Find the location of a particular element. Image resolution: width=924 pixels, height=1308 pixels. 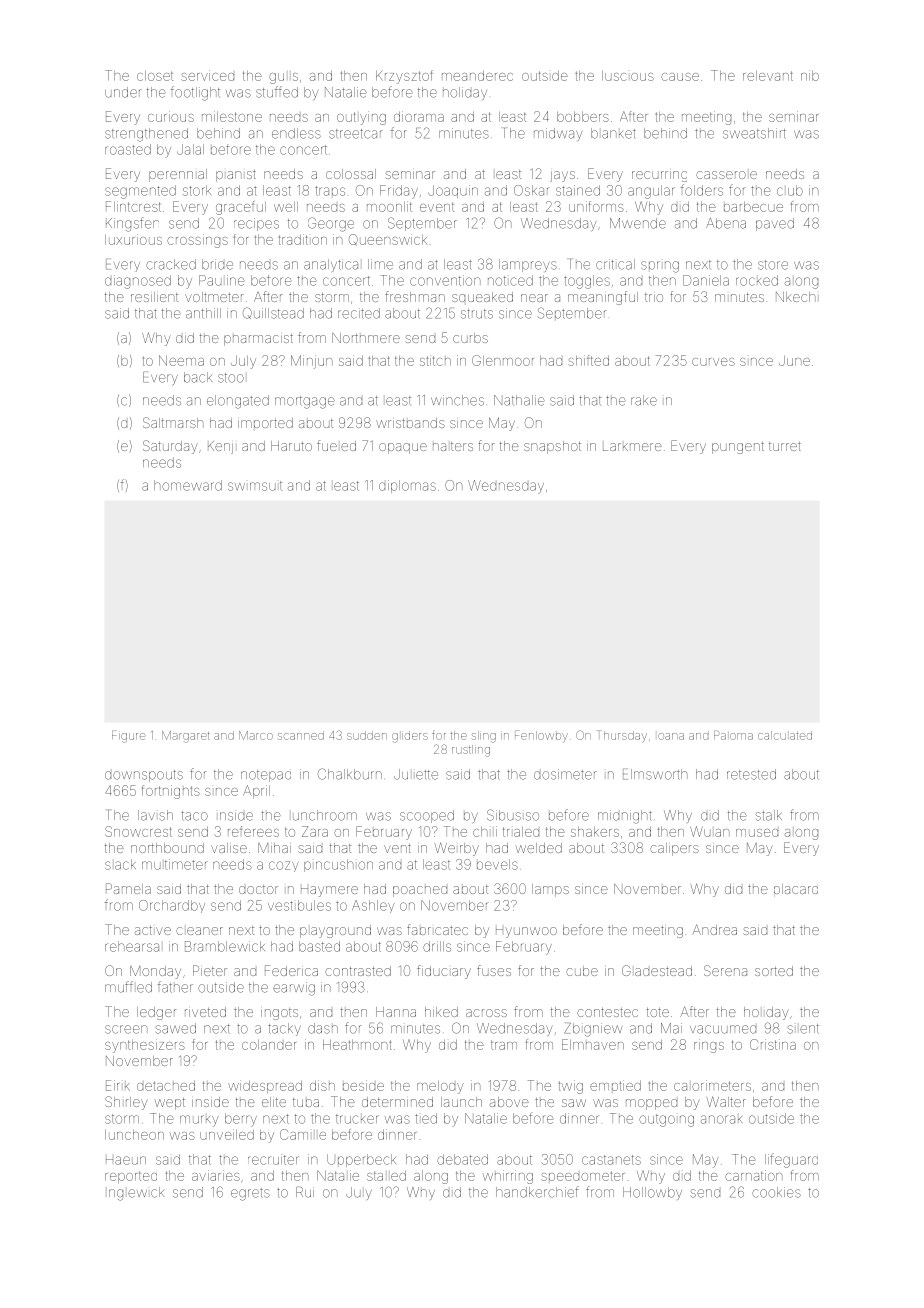

Camille is located at coordinates (303, 1134).
